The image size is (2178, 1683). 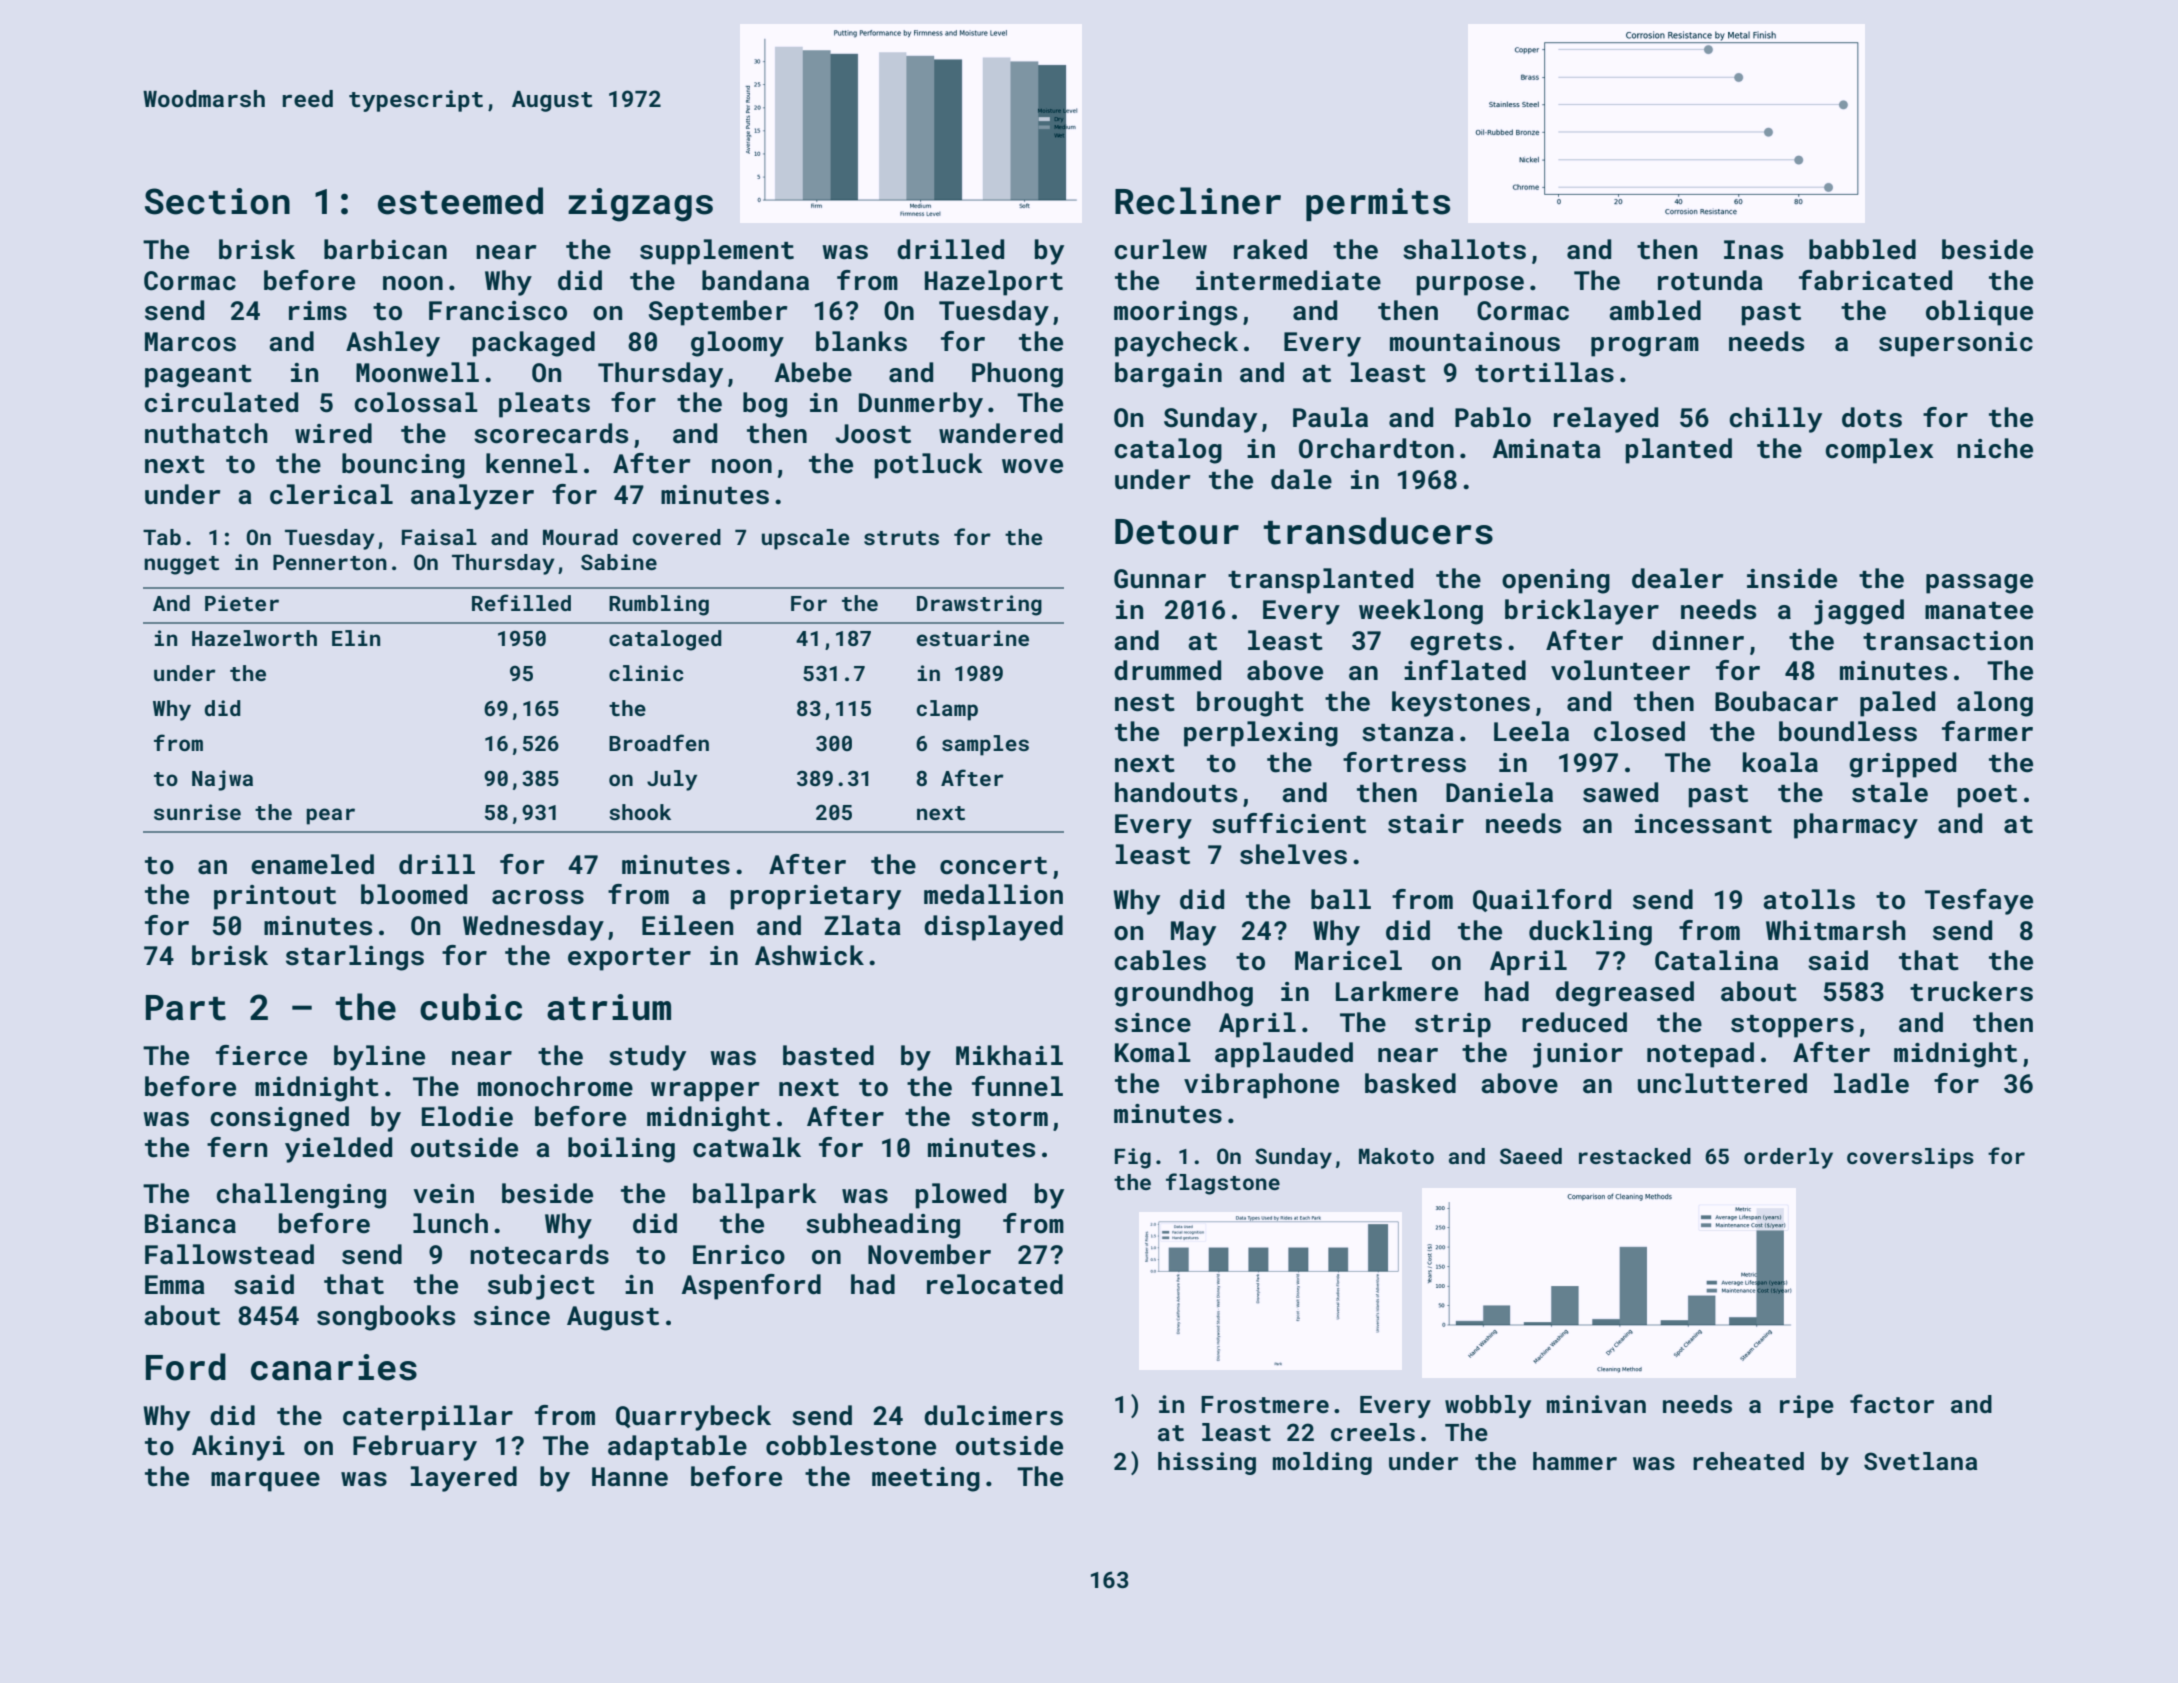 What do you see at coordinates (238, 1448) in the screenshot?
I see `Akinyi` at bounding box center [238, 1448].
